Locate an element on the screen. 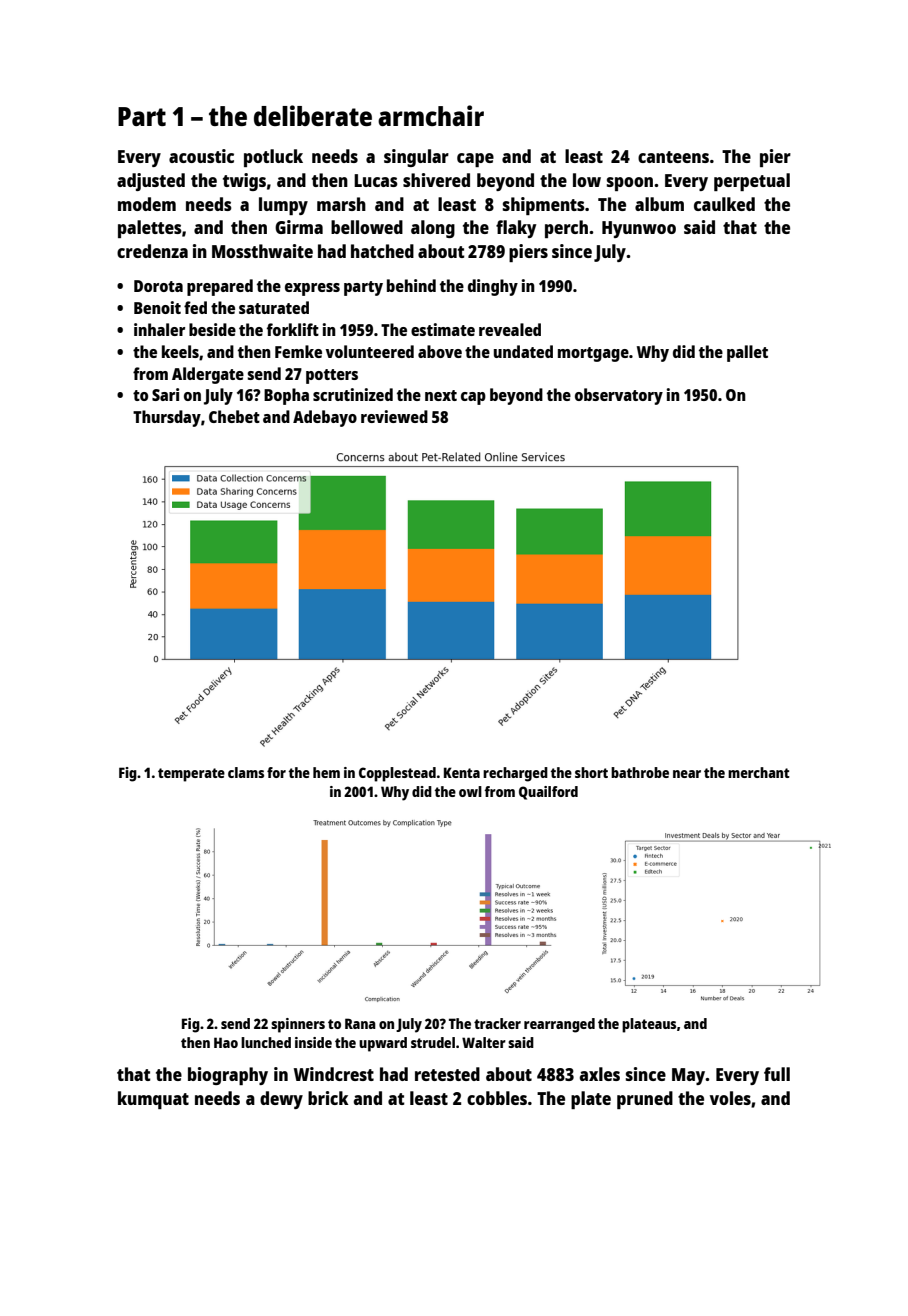 This screenshot has width=908, height=1316. pallet is located at coordinates (747, 353).
